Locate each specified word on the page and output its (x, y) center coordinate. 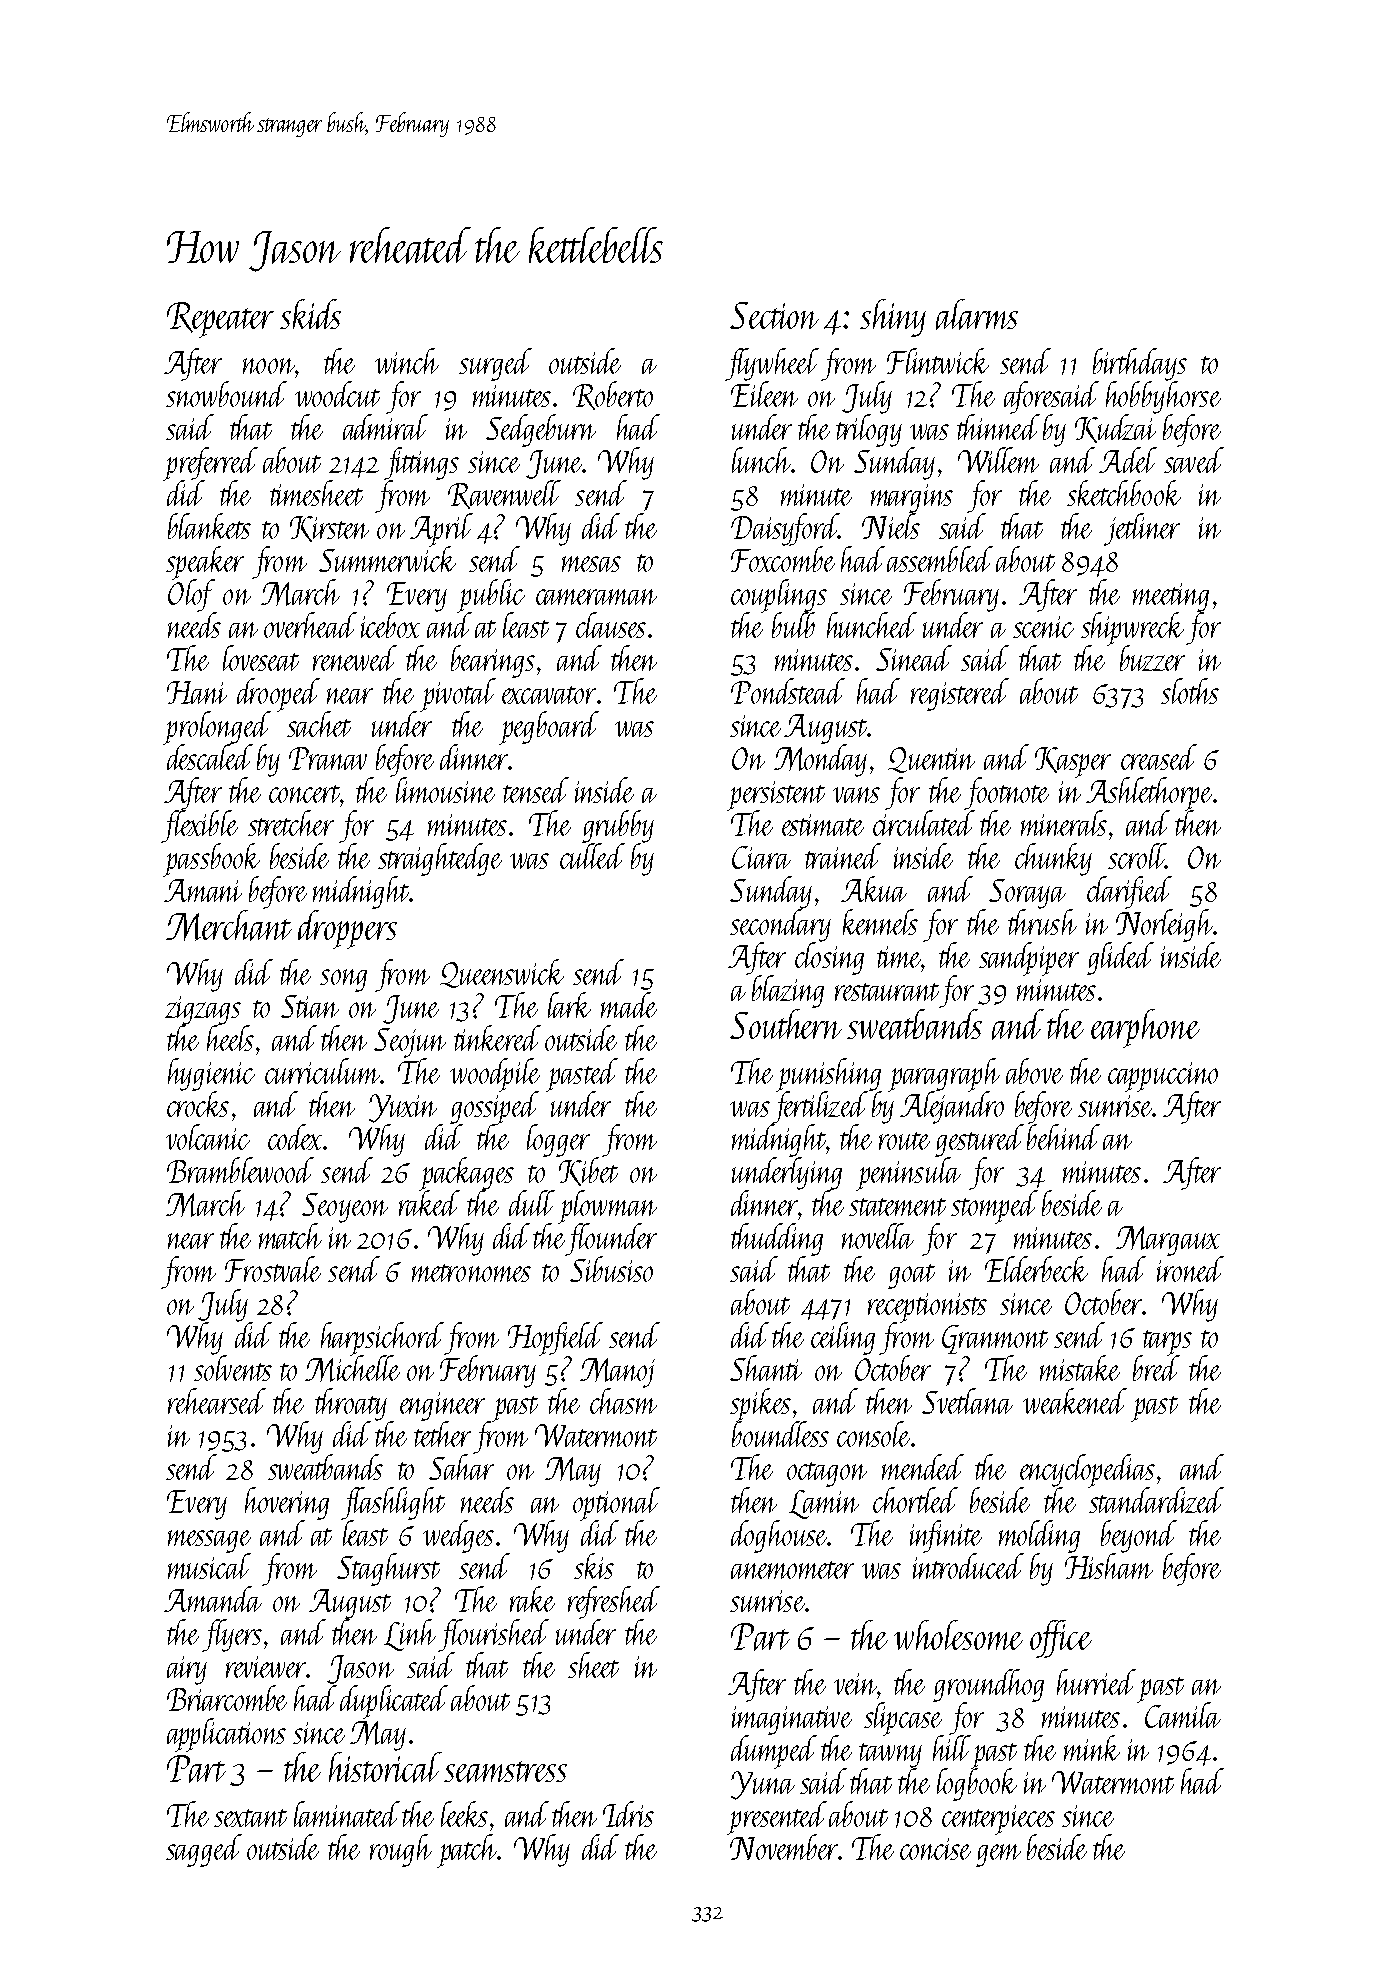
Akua (874, 889)
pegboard (549, 728)
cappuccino (1163, 1076)
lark (569, 1005)
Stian (310, 1006)
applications (226, 1735)
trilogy (869, 430)
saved (1194, 460)
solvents (233, 1368)
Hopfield (555, 1339)
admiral (385, 427)
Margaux (1168, 1241)
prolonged (218, 727)
